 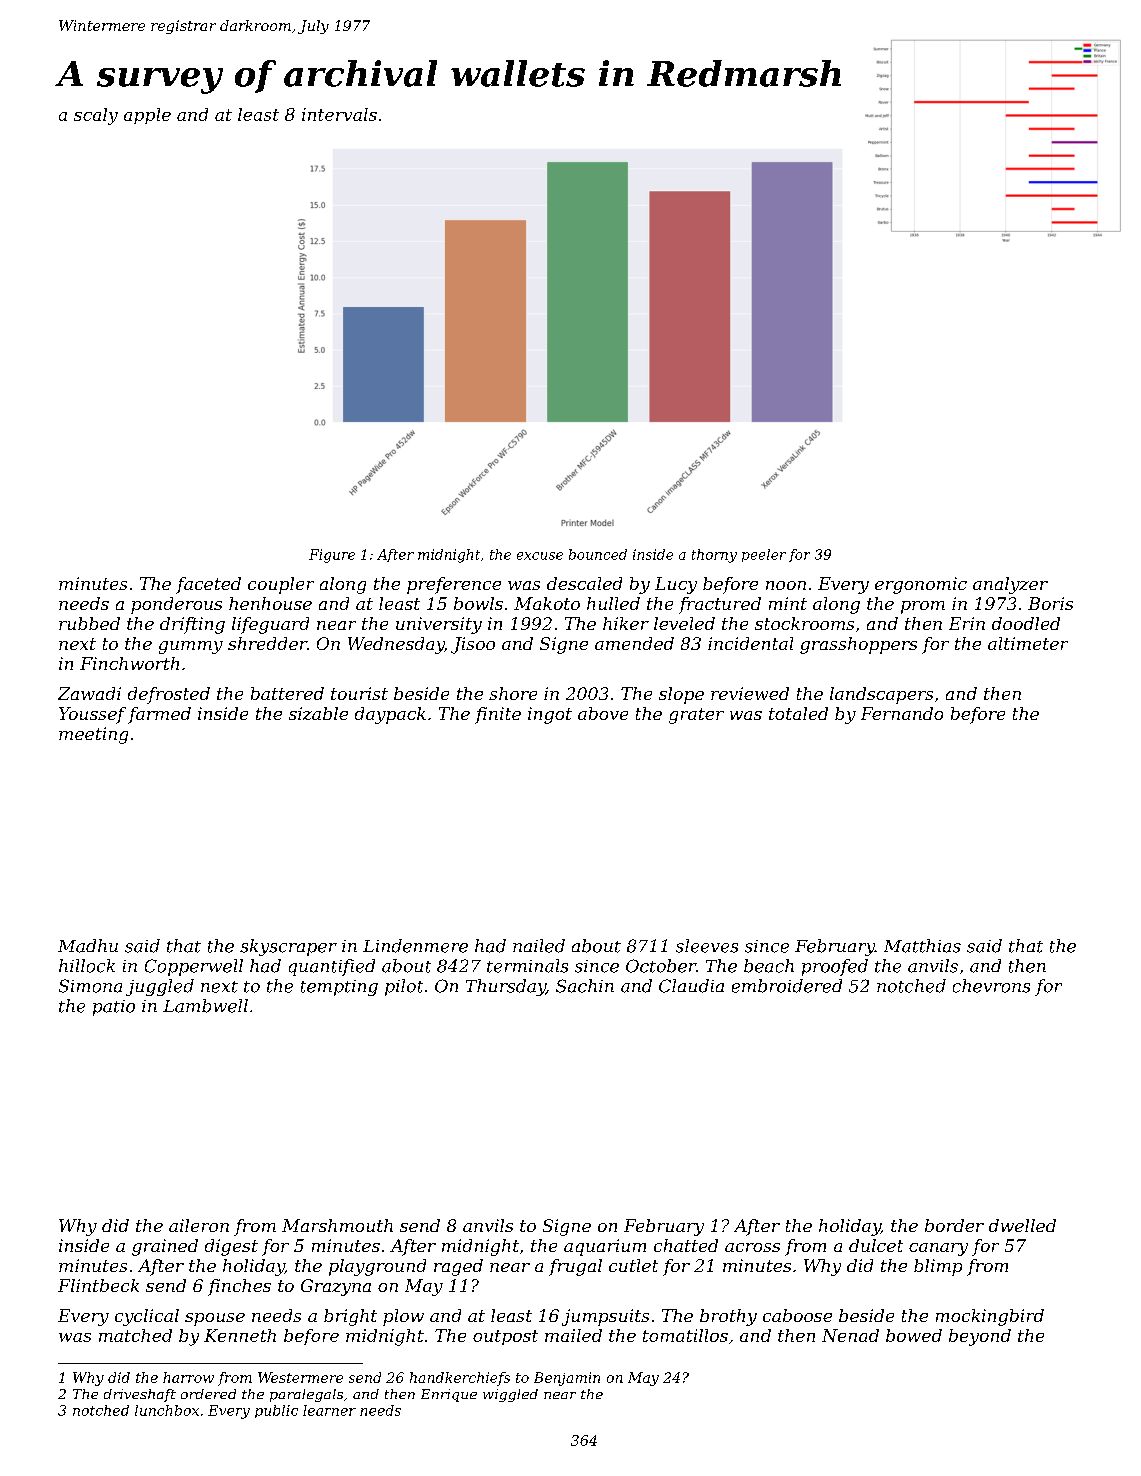 What do you see at coordinates (498, 715) in the document?
I see `finite` at bounding box center [498, 715].
